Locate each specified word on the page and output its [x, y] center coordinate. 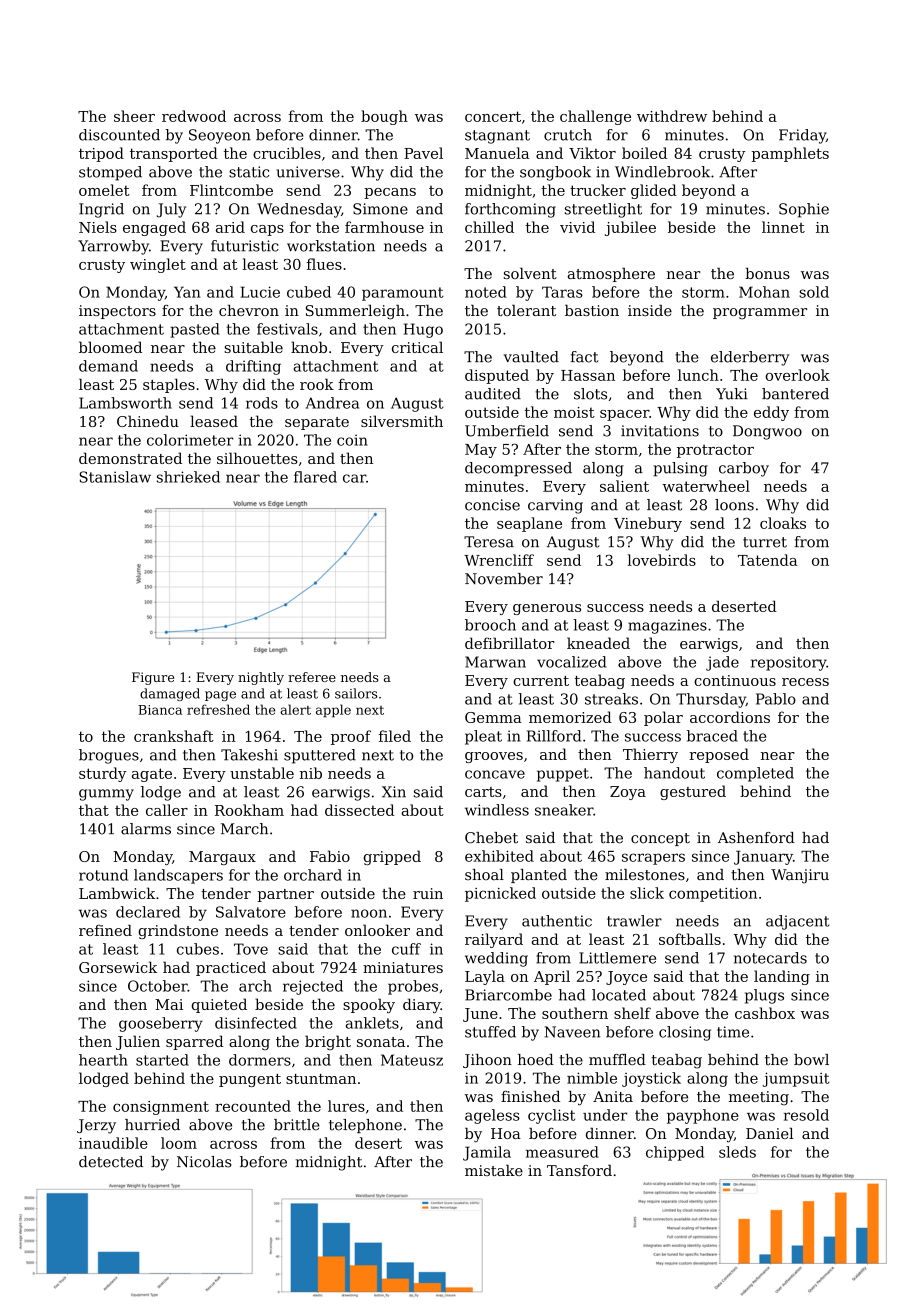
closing [685, 1033]
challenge [595, 117]
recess [805, 682]
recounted [253, 1106]
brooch [490, 625]
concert [493, 116]
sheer [134, 116]
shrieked [188, 477]
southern [575, 1013]
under [605, 1115]
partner [286, 895]
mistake [494, 1170]
